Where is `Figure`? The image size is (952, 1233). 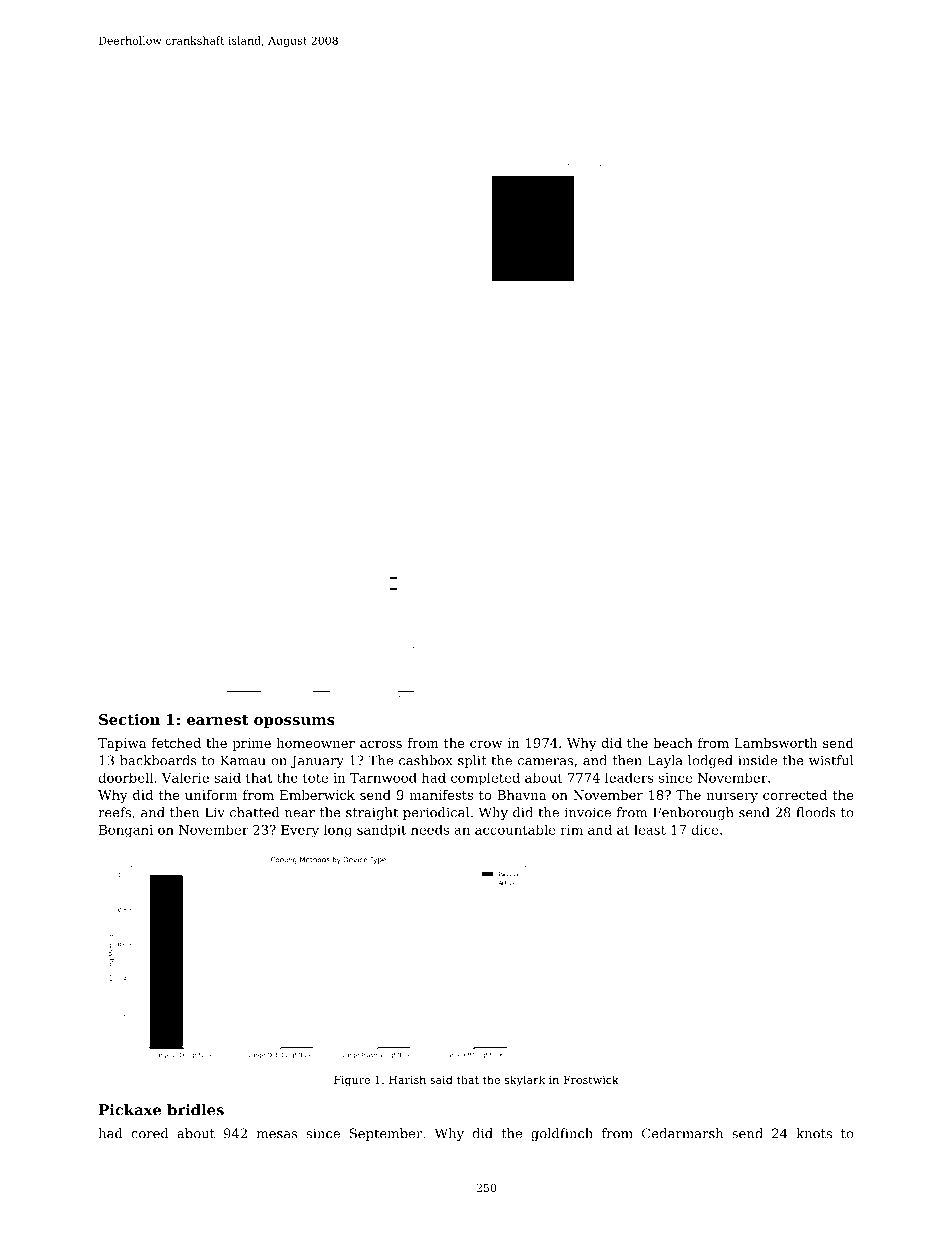
Figure is located at coordinates (352, 1081).
